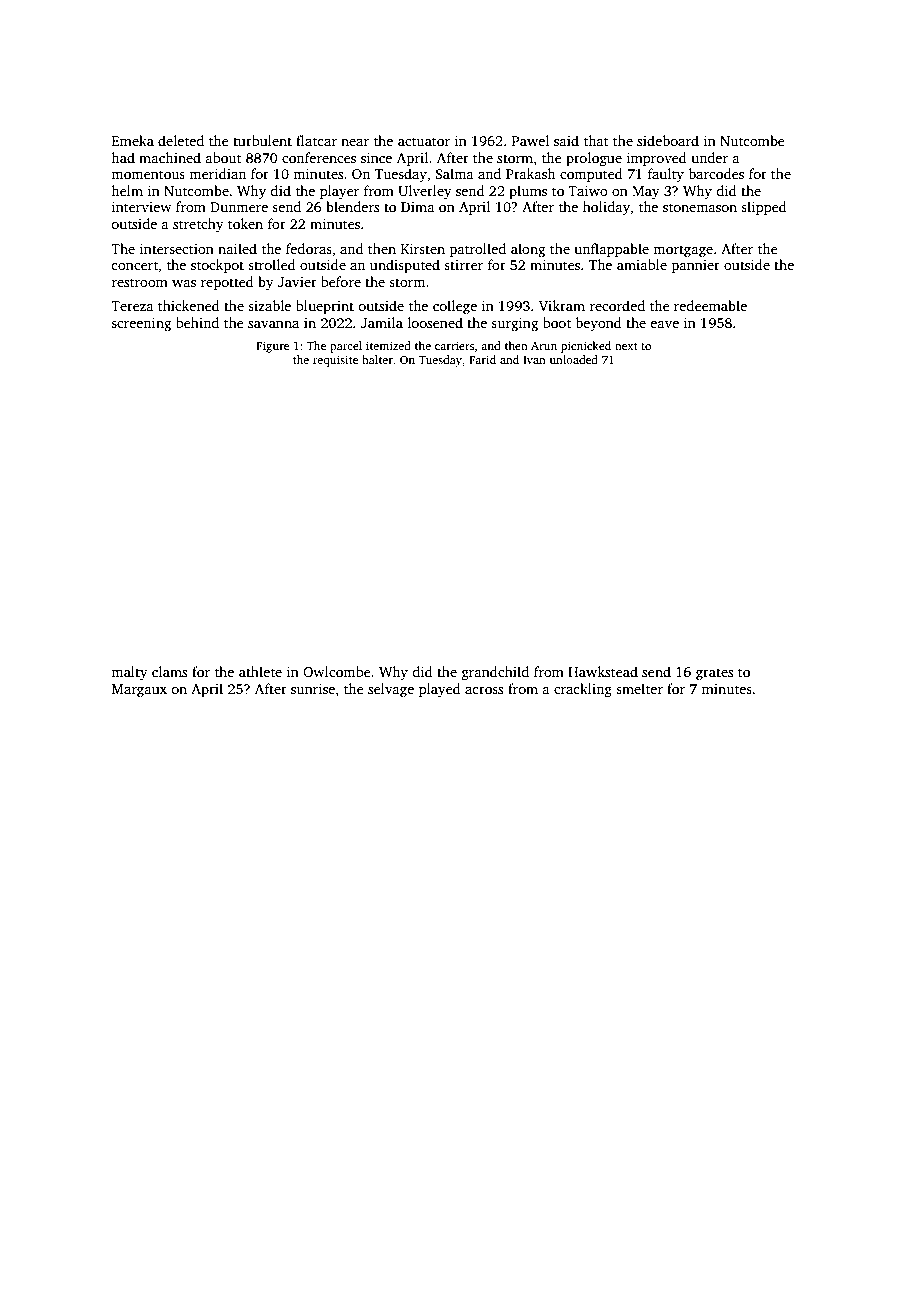 The height and width of the screenshot is (1316, 908). Describe the element at coordinates (573, 359) in the screenshot. I see `unloaded` at that location.
